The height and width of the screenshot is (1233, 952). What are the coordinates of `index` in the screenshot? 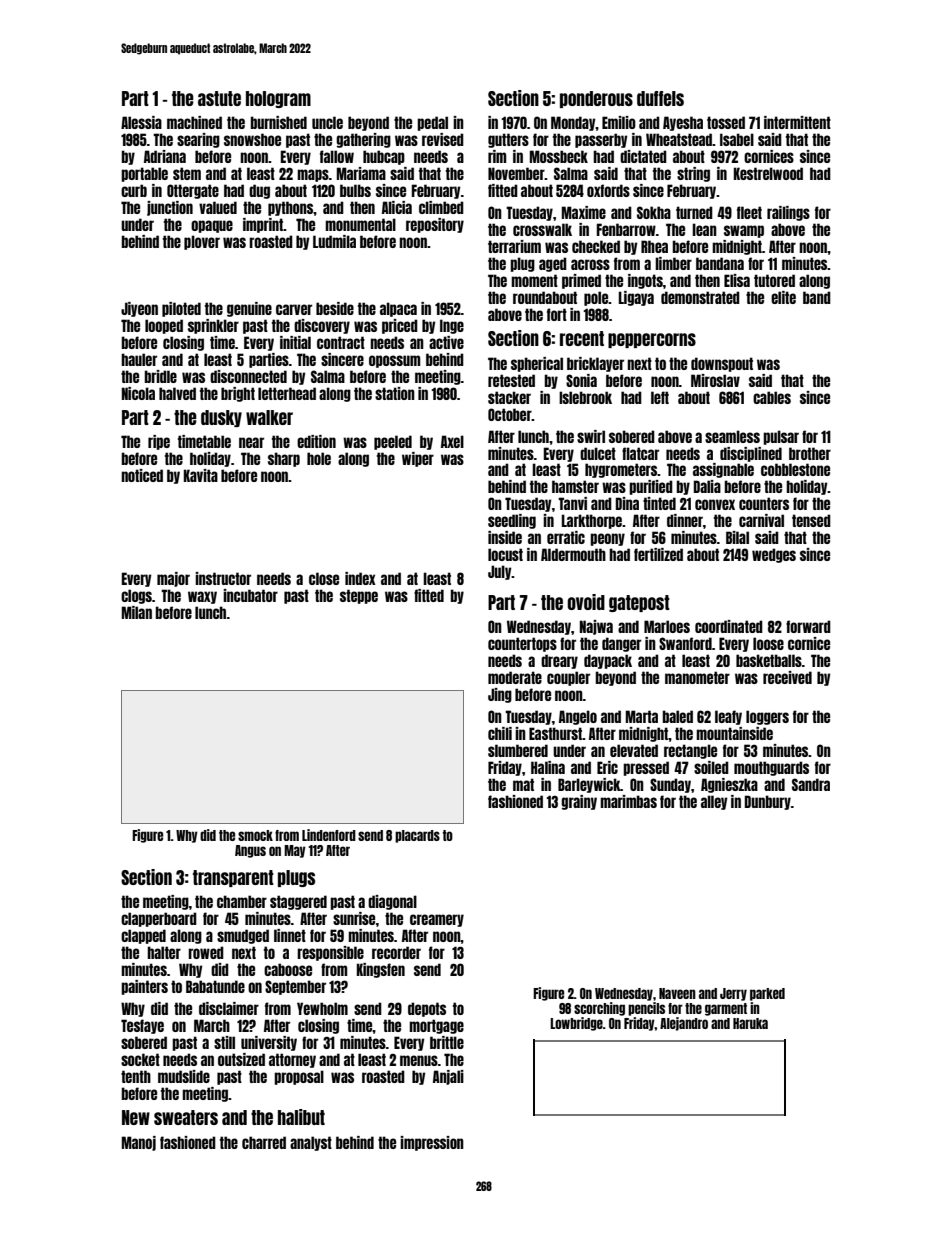 It's located at (360, 578).
